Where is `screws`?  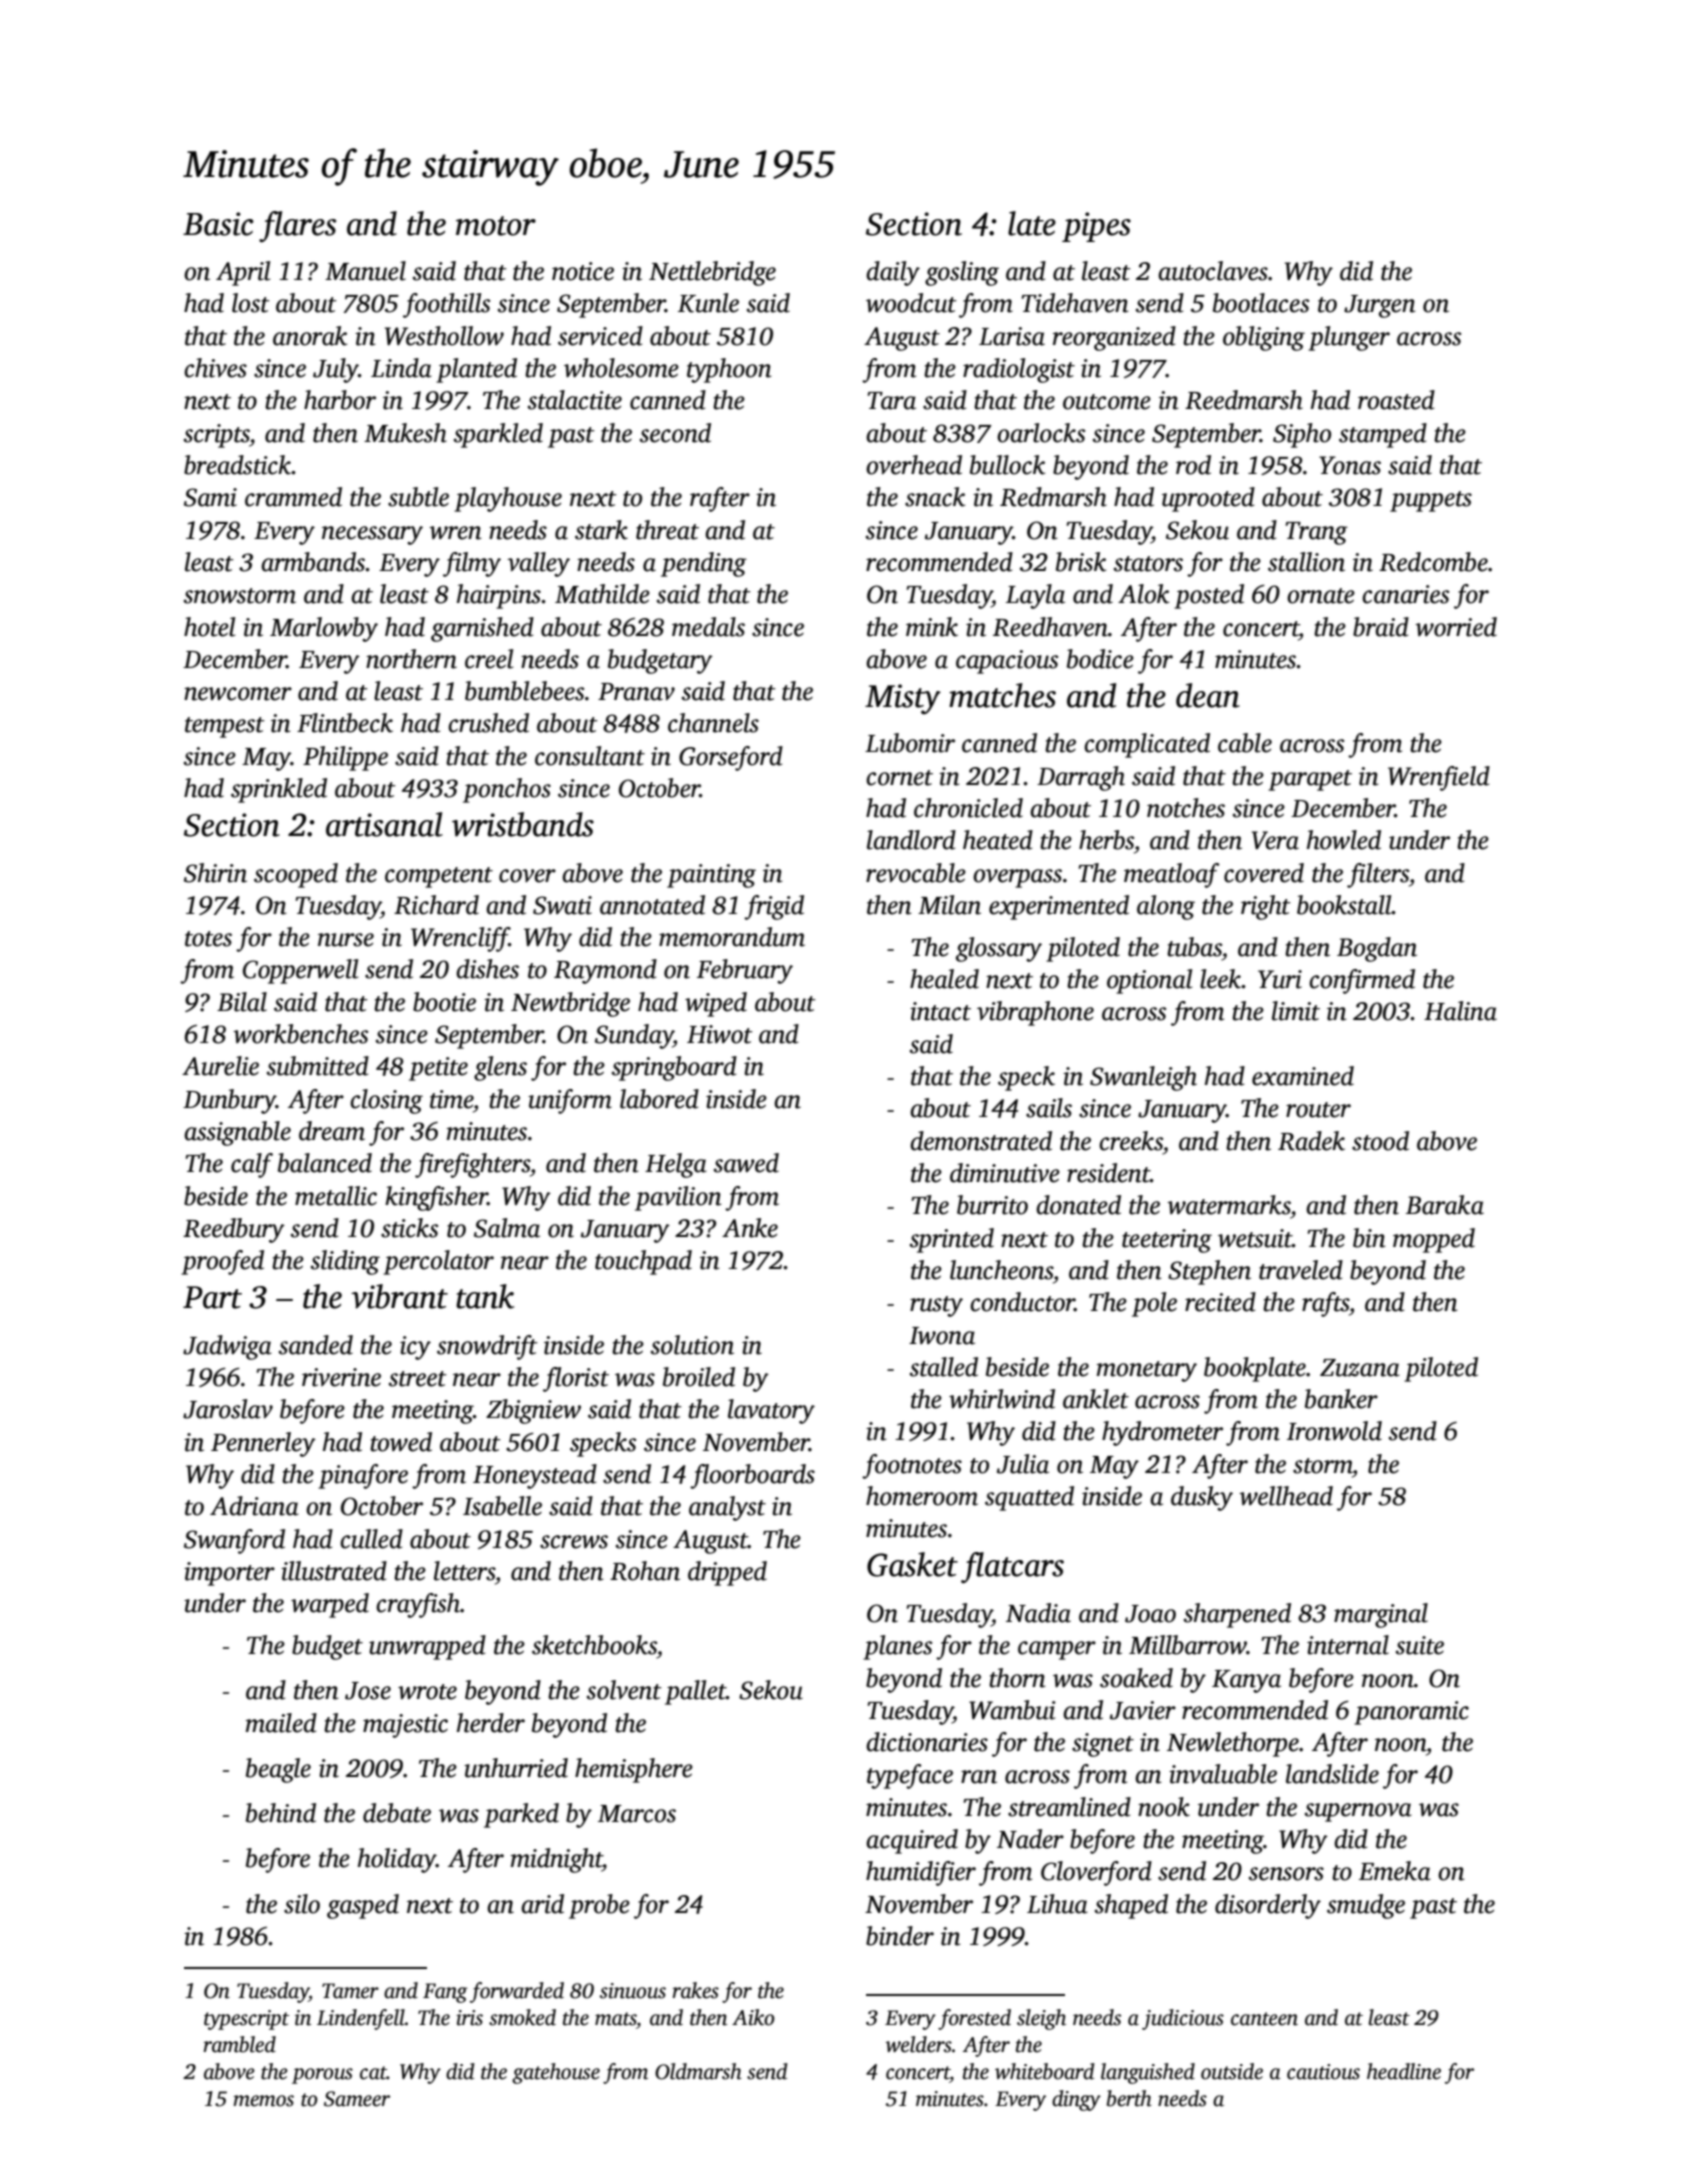
screws is located at coordinates (574, 1542).
